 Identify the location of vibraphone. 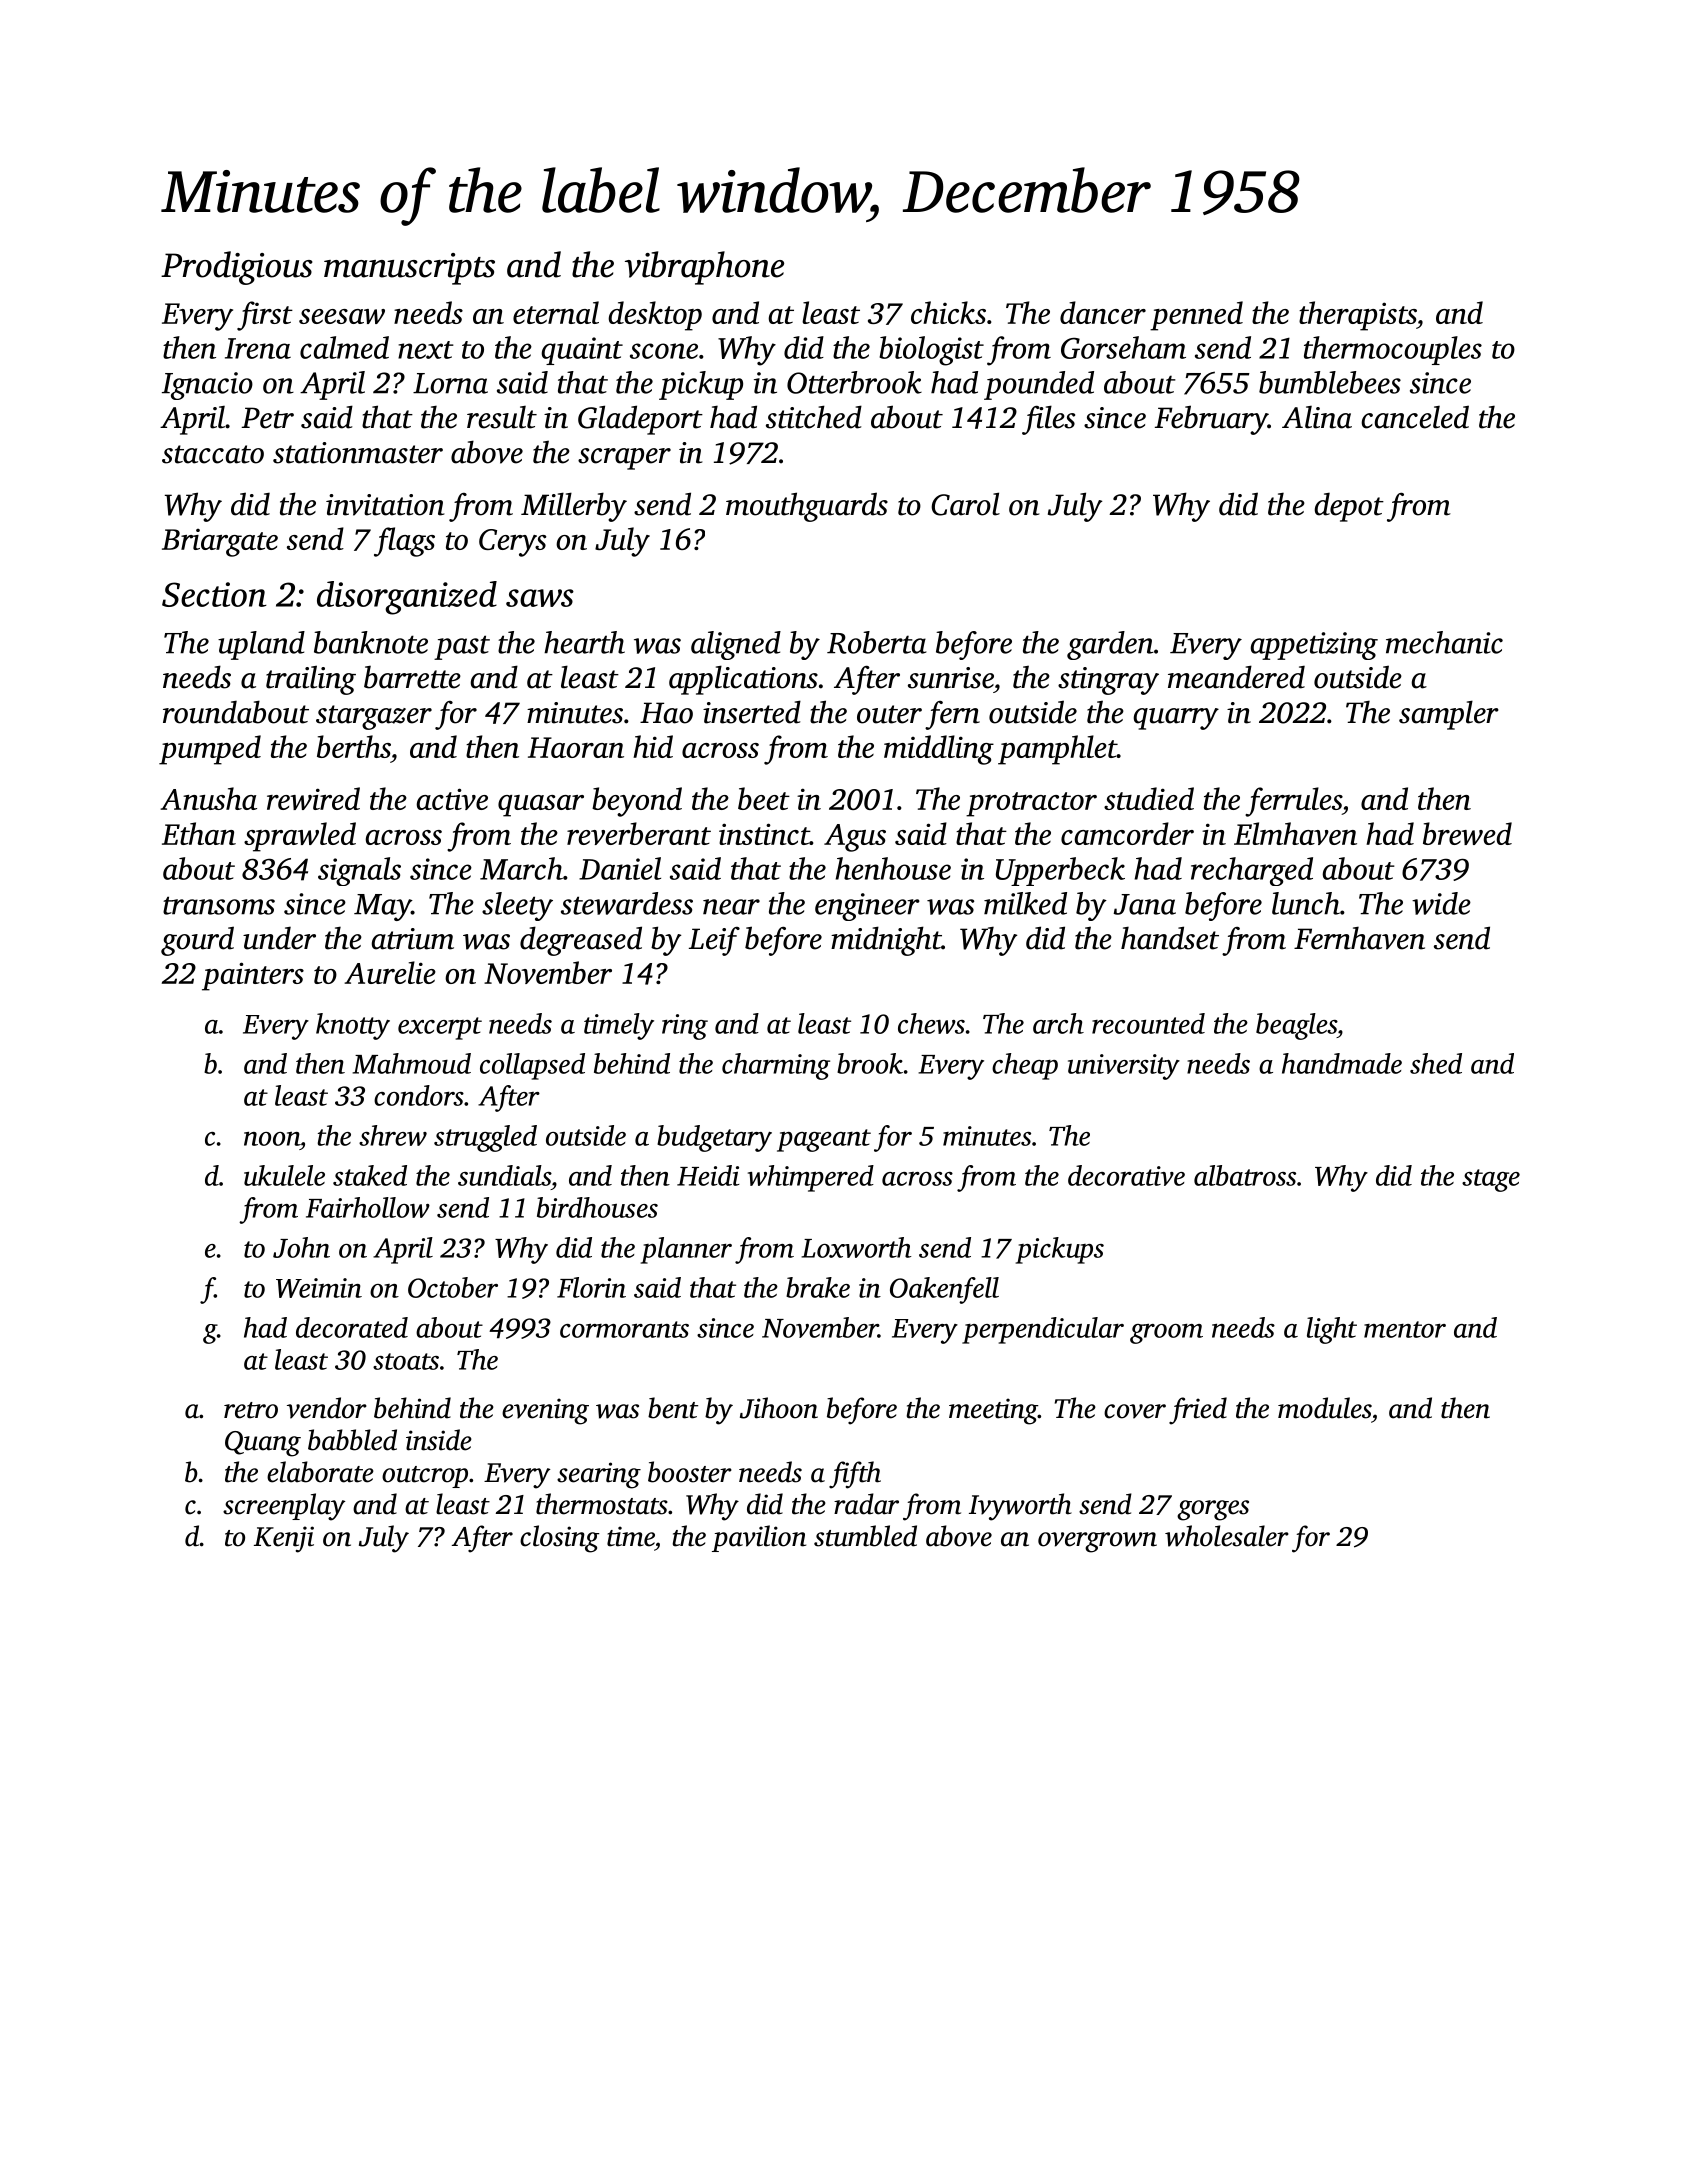
(704, 268).
